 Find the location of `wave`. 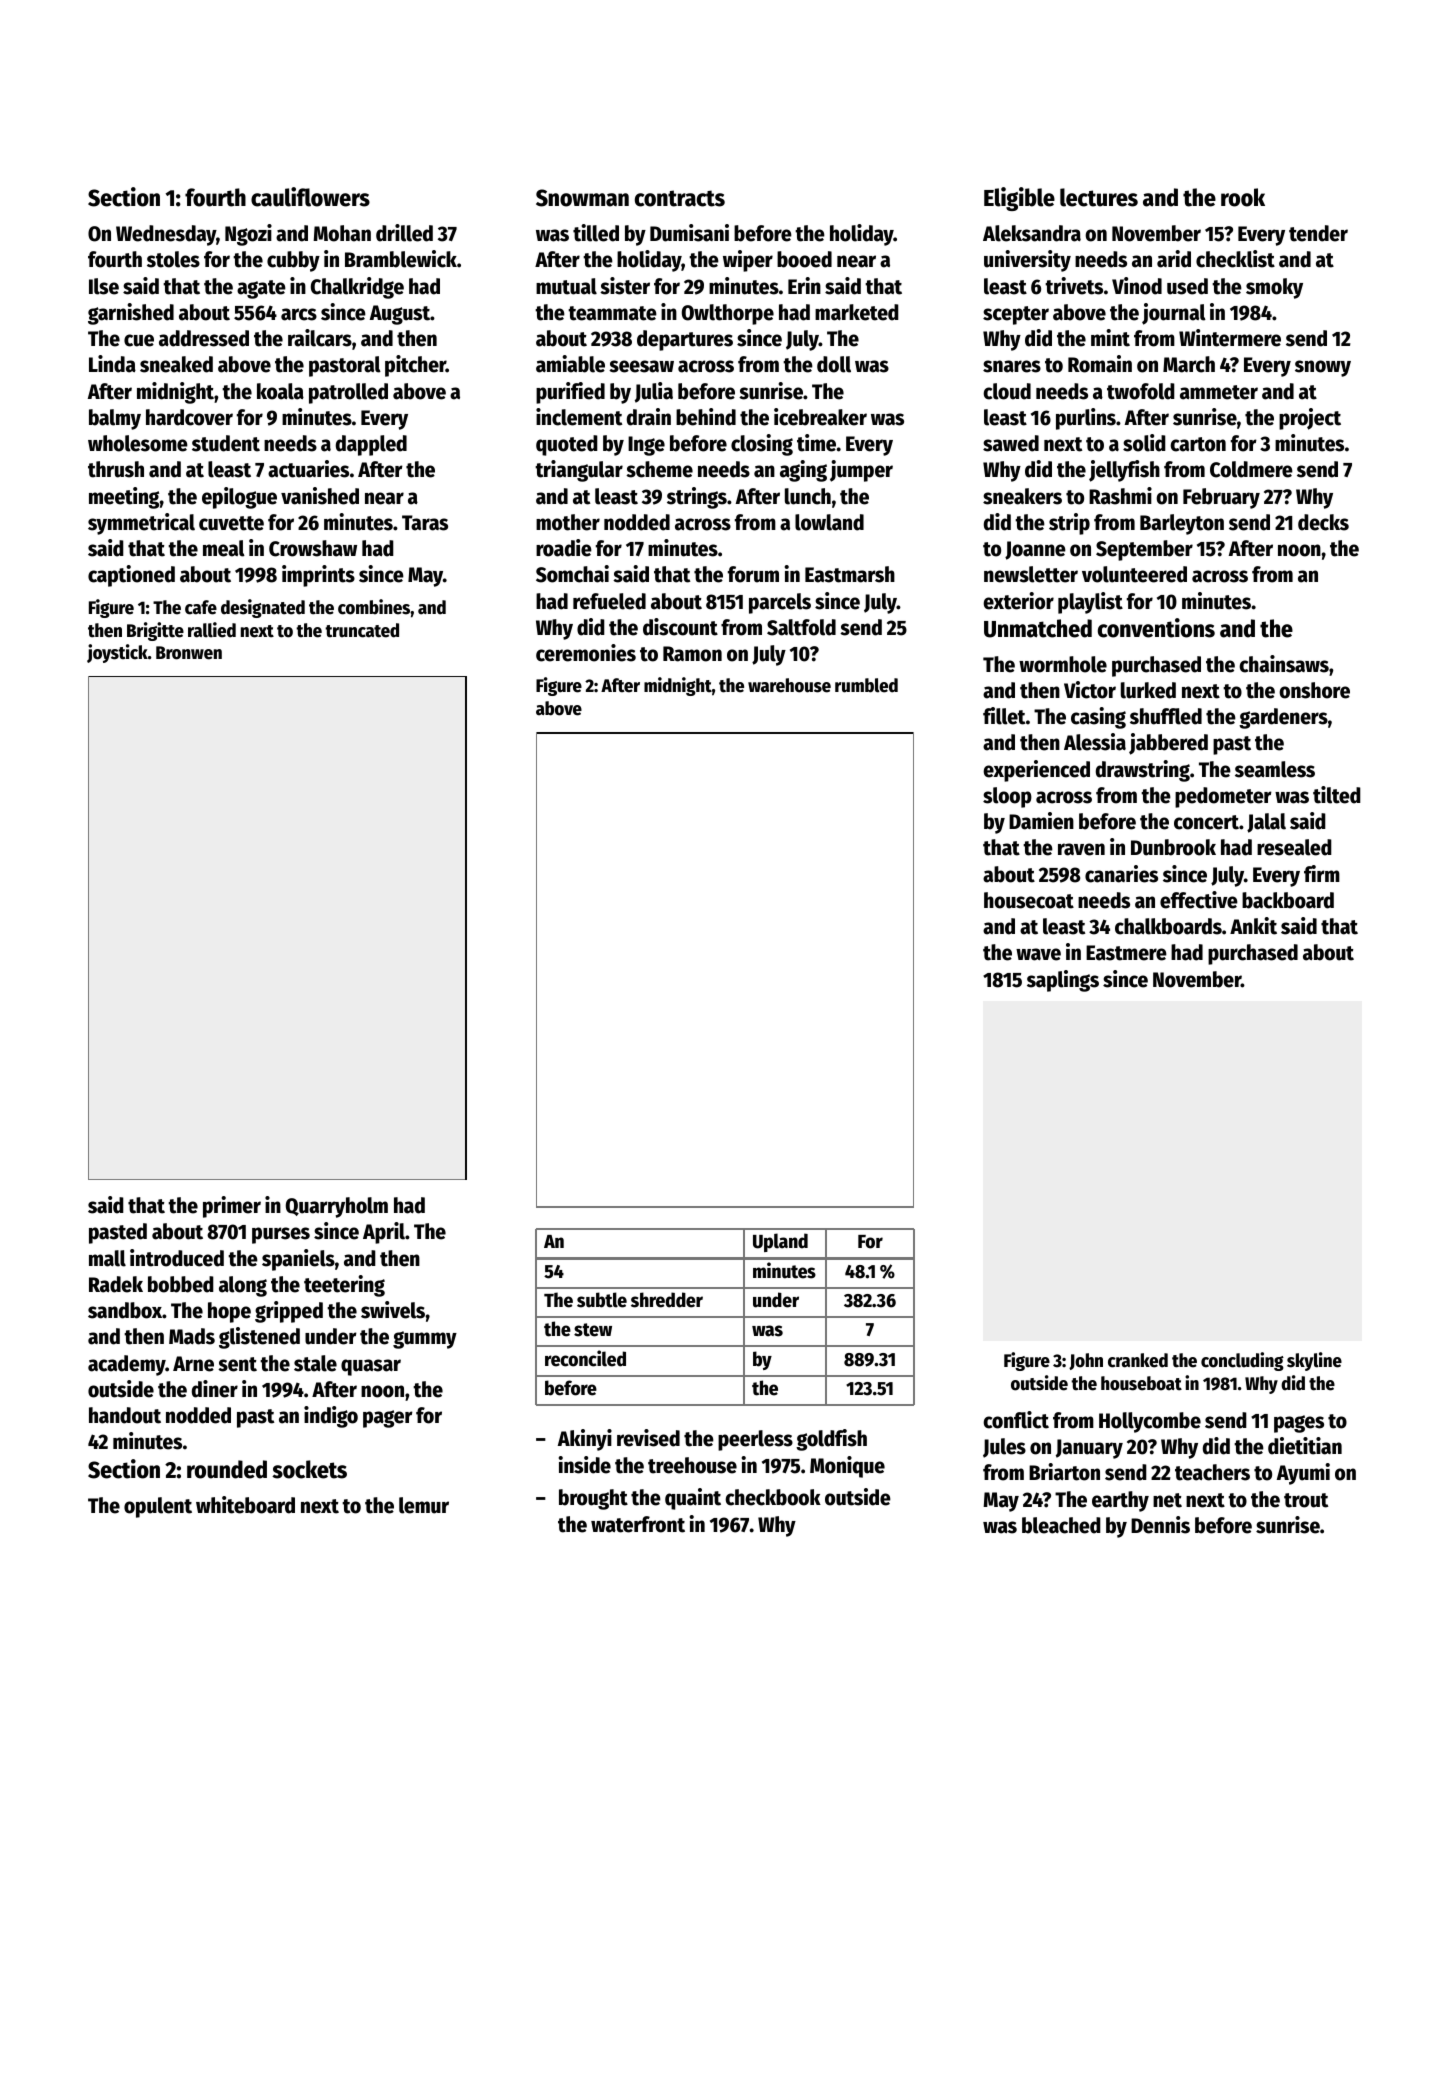

wave is located at coordinates (1038, 954).
